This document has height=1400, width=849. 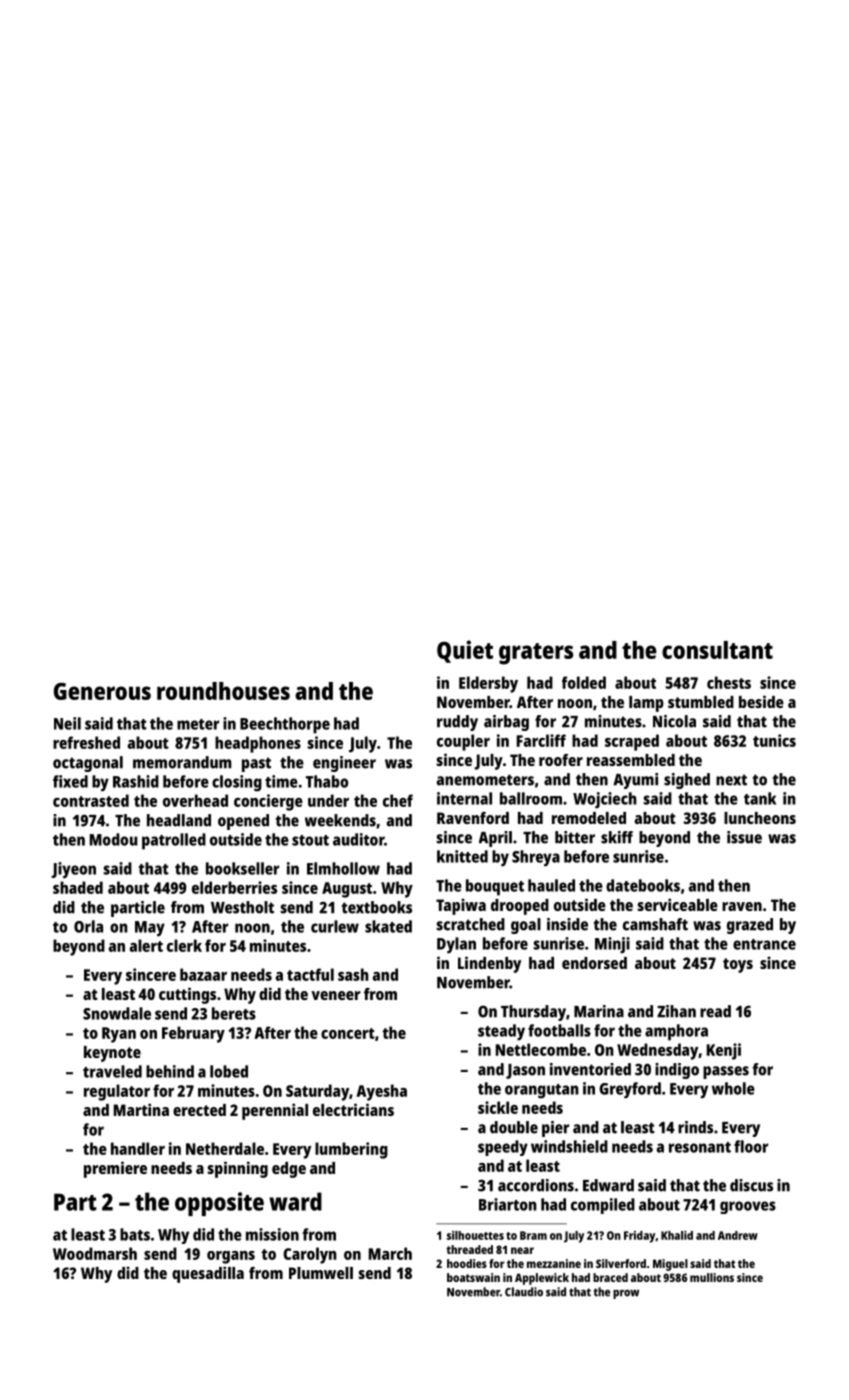 I want to click on Generous, so click(x=102, y=691).
